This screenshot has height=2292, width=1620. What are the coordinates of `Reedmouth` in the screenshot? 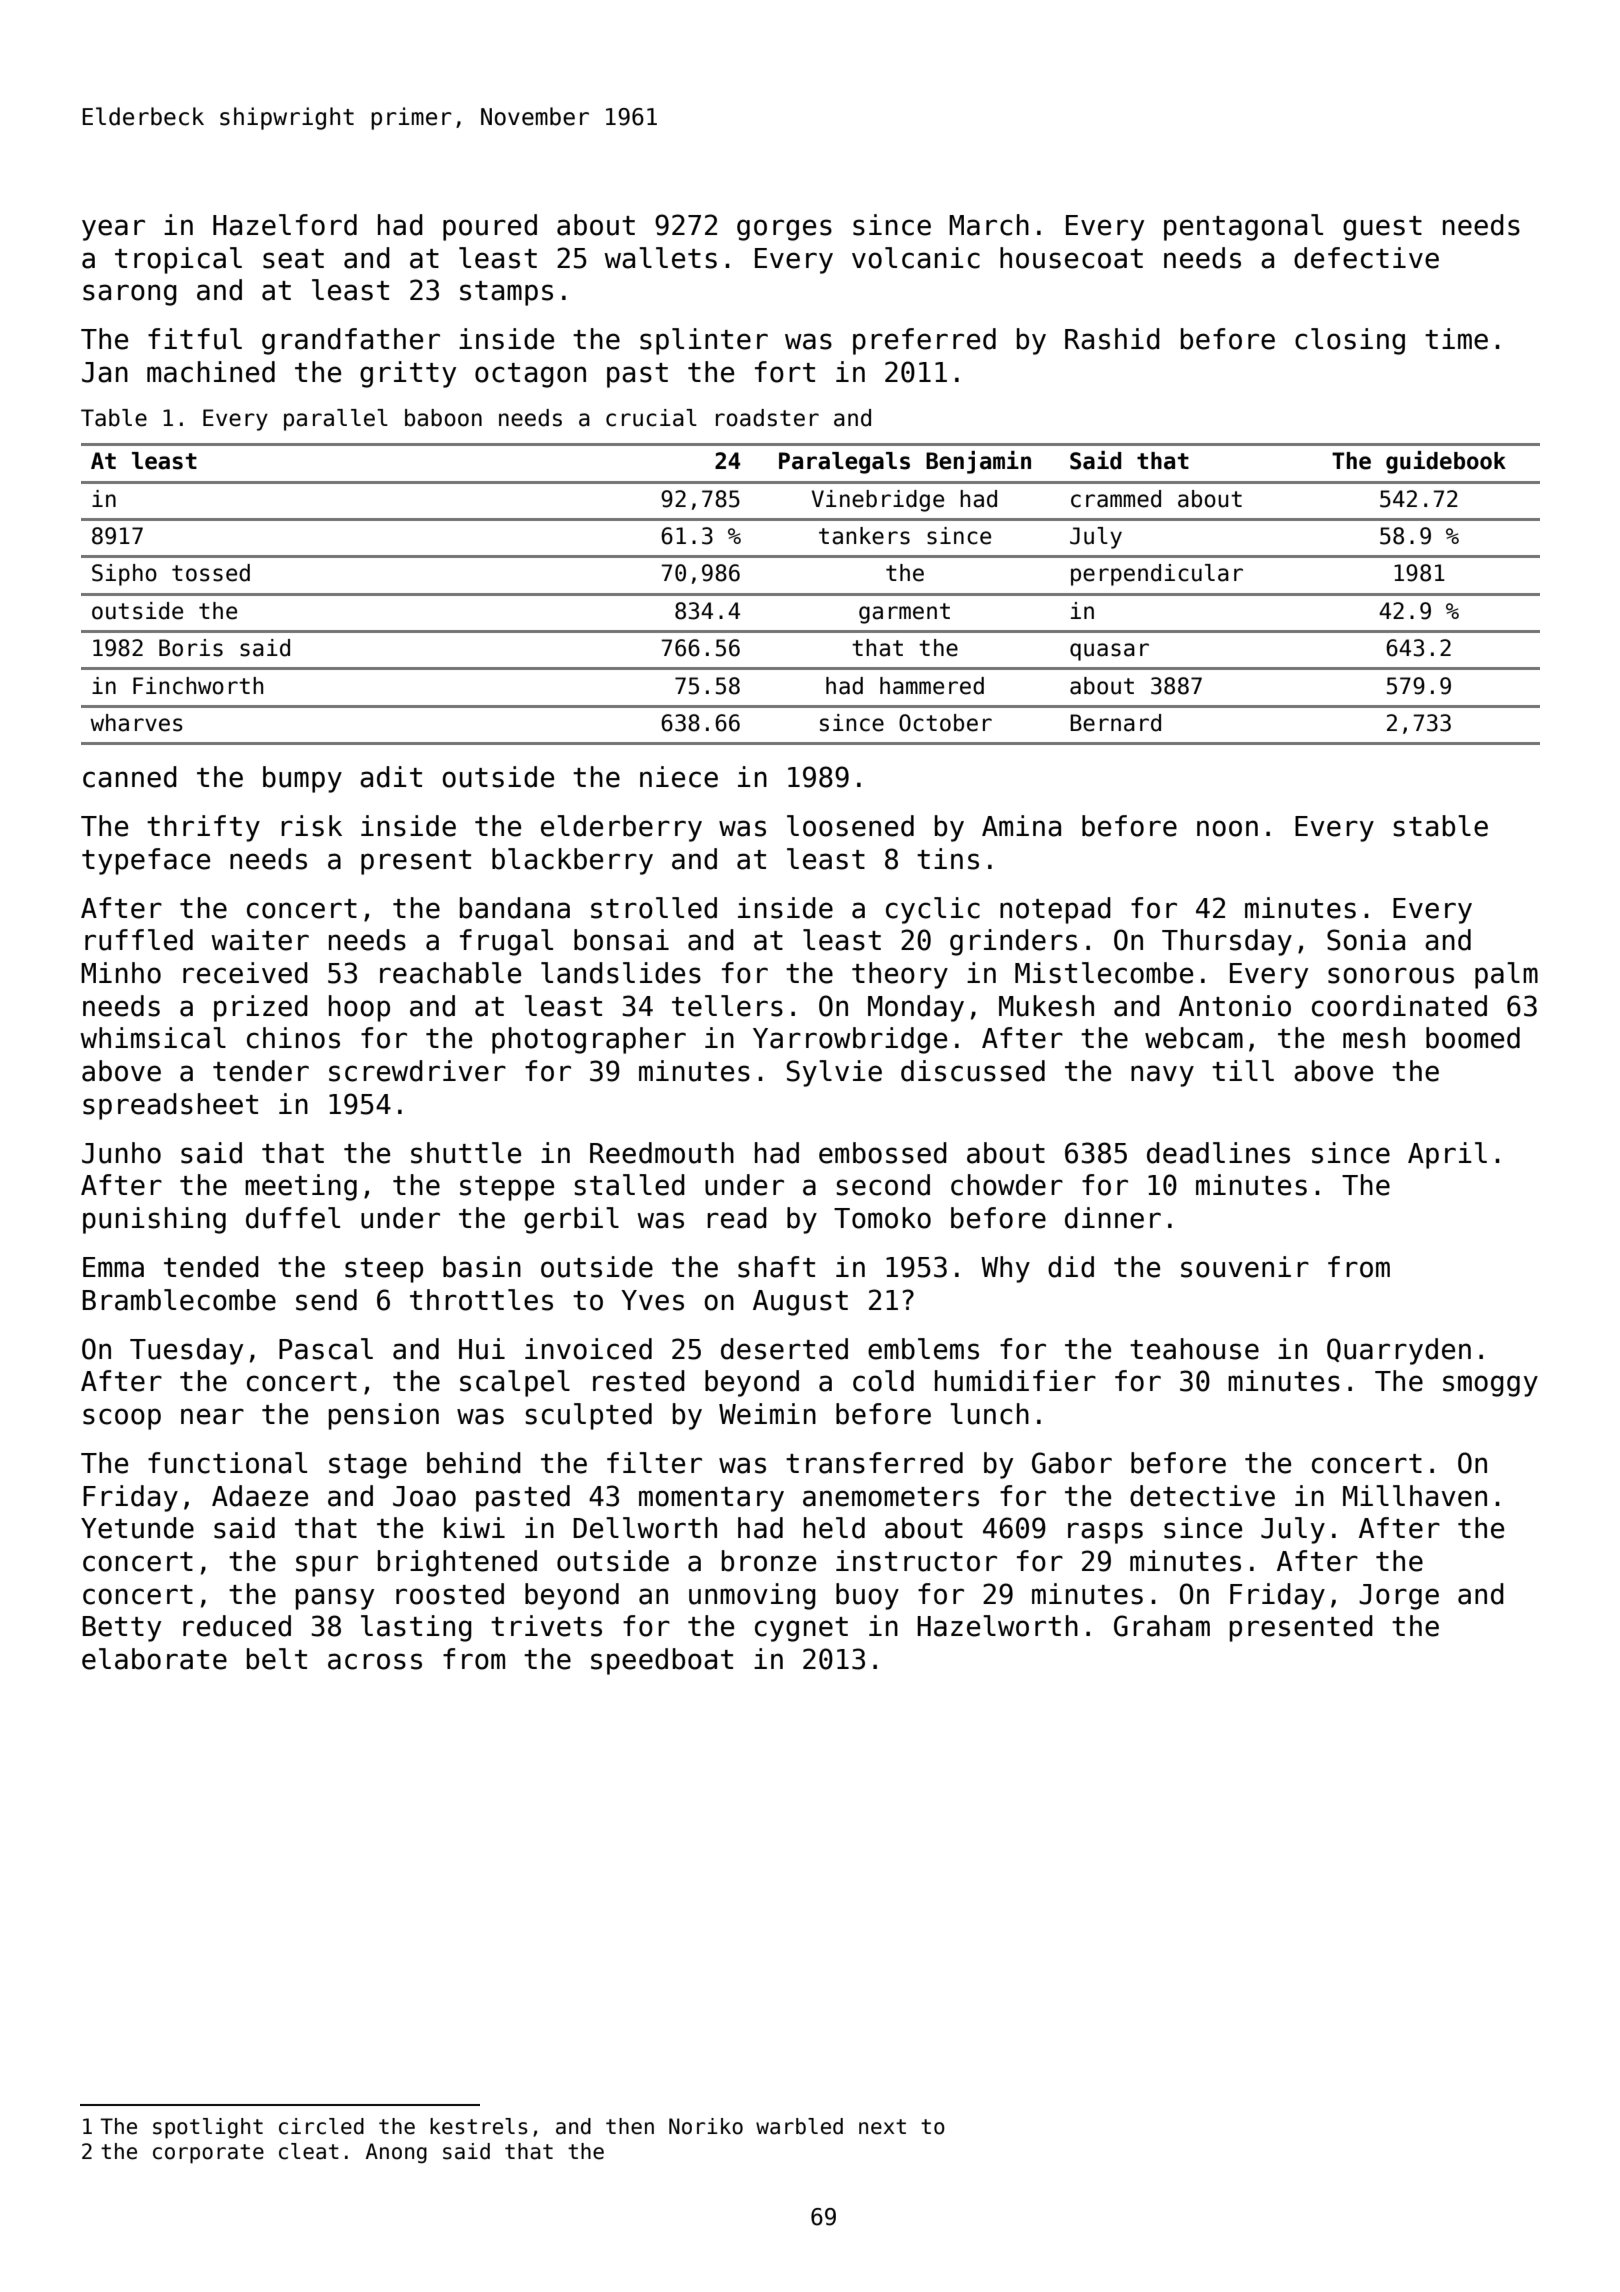 It's located at (662, 1153).
